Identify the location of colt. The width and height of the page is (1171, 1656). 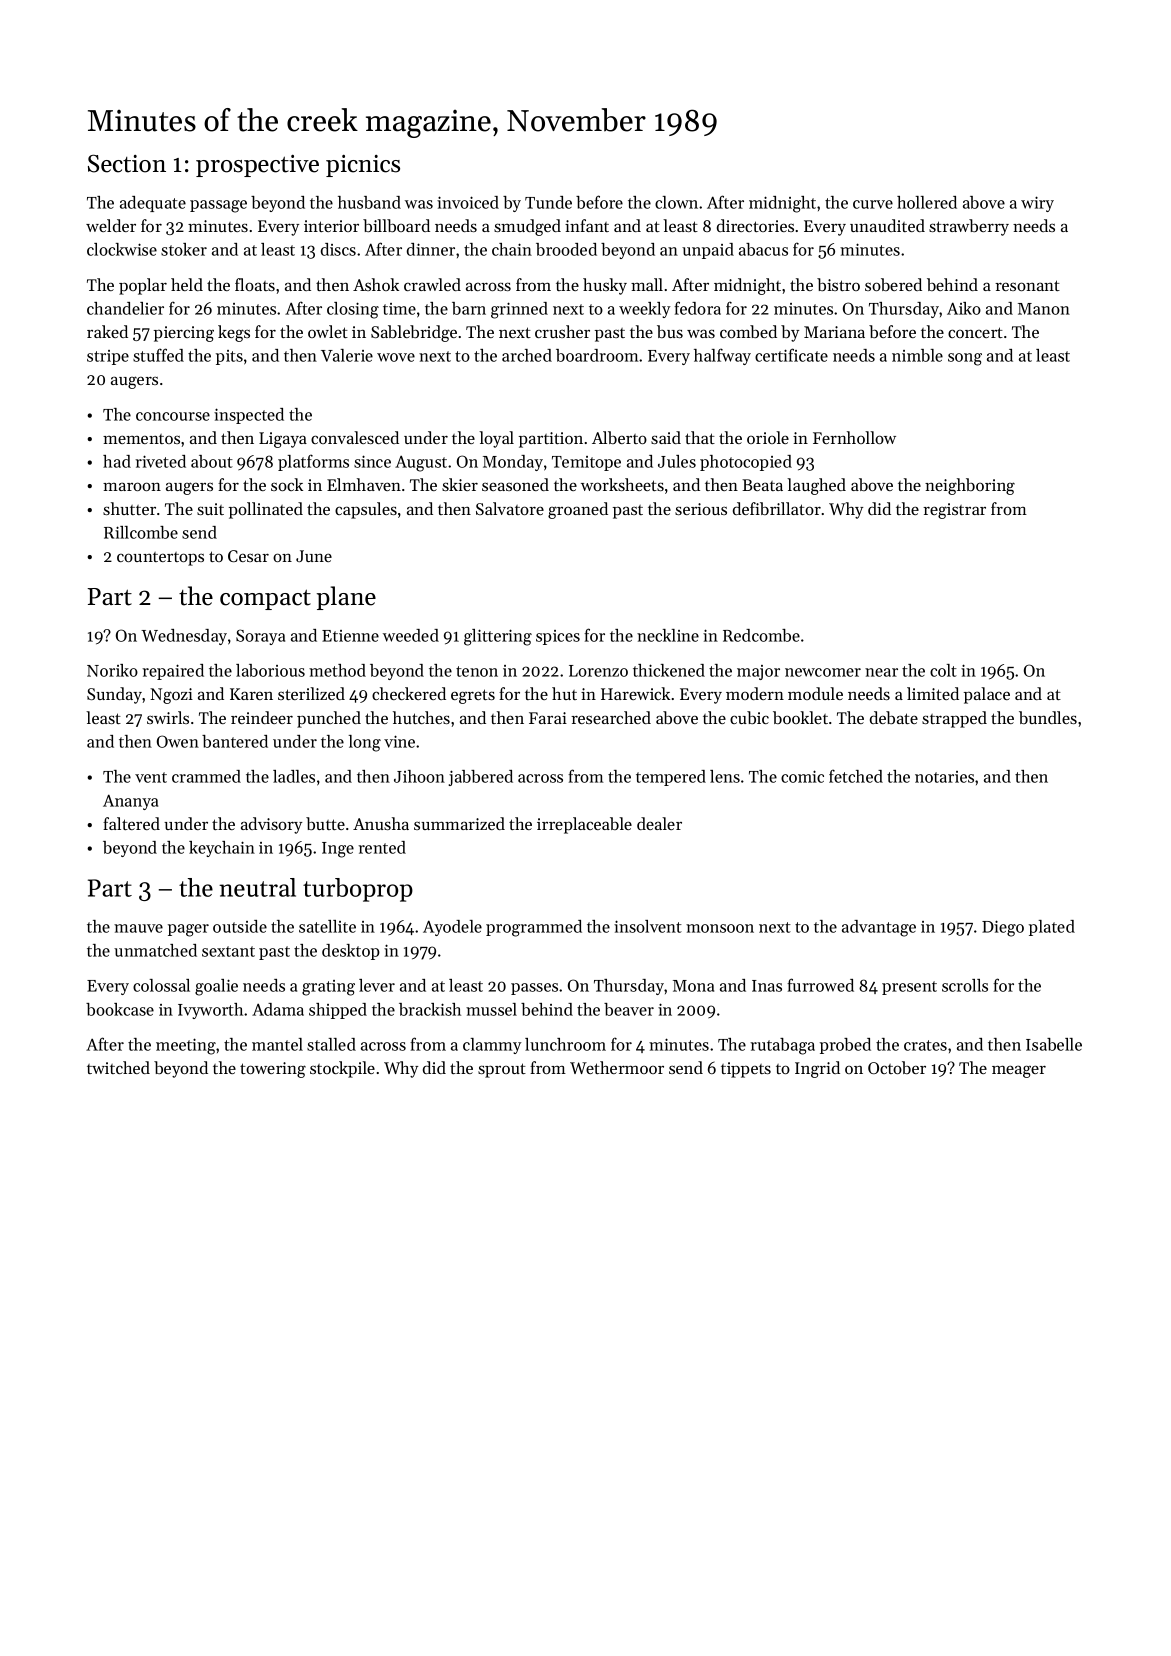
(943, 670).
